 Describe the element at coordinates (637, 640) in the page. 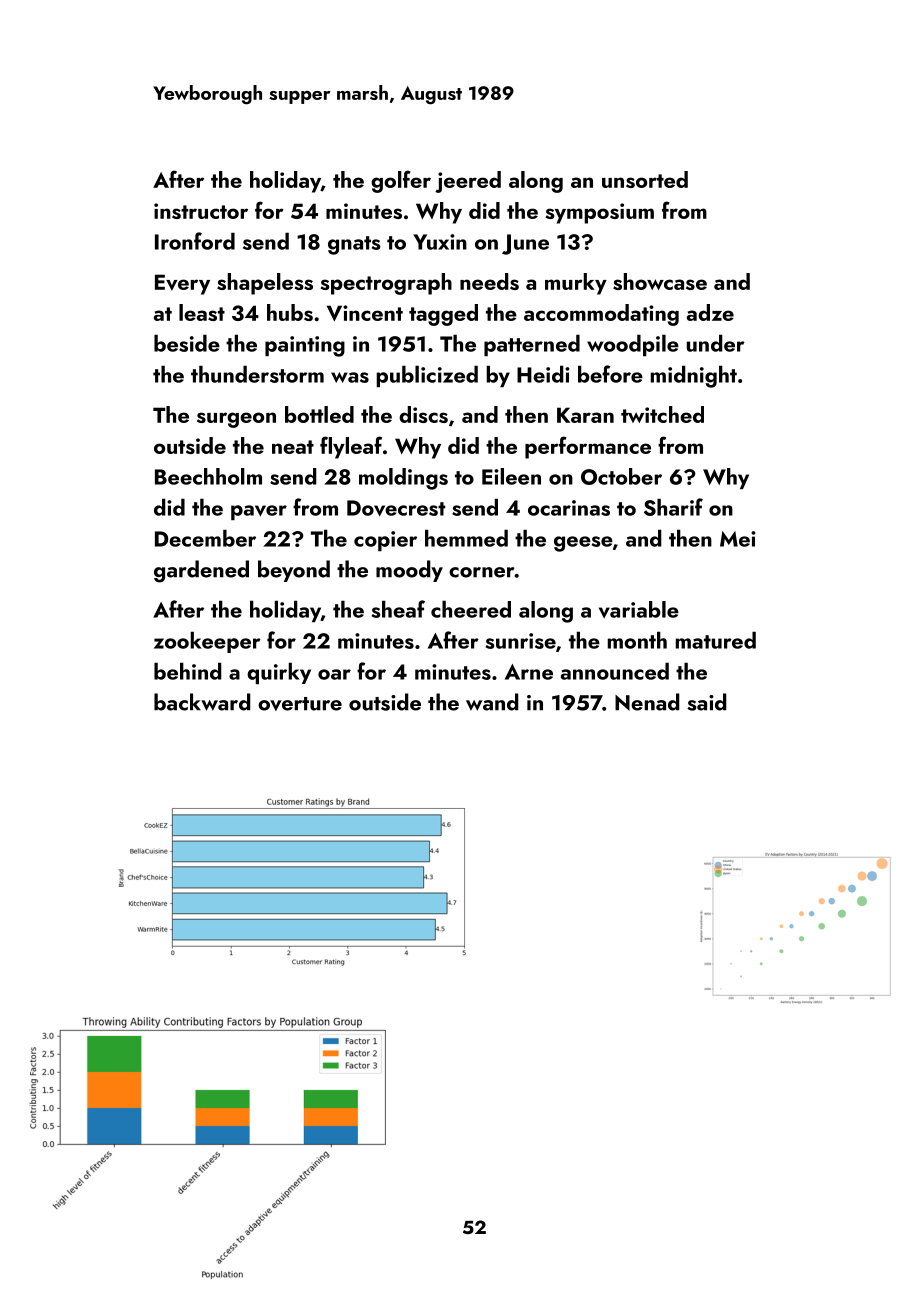

I see `month` at that location.
